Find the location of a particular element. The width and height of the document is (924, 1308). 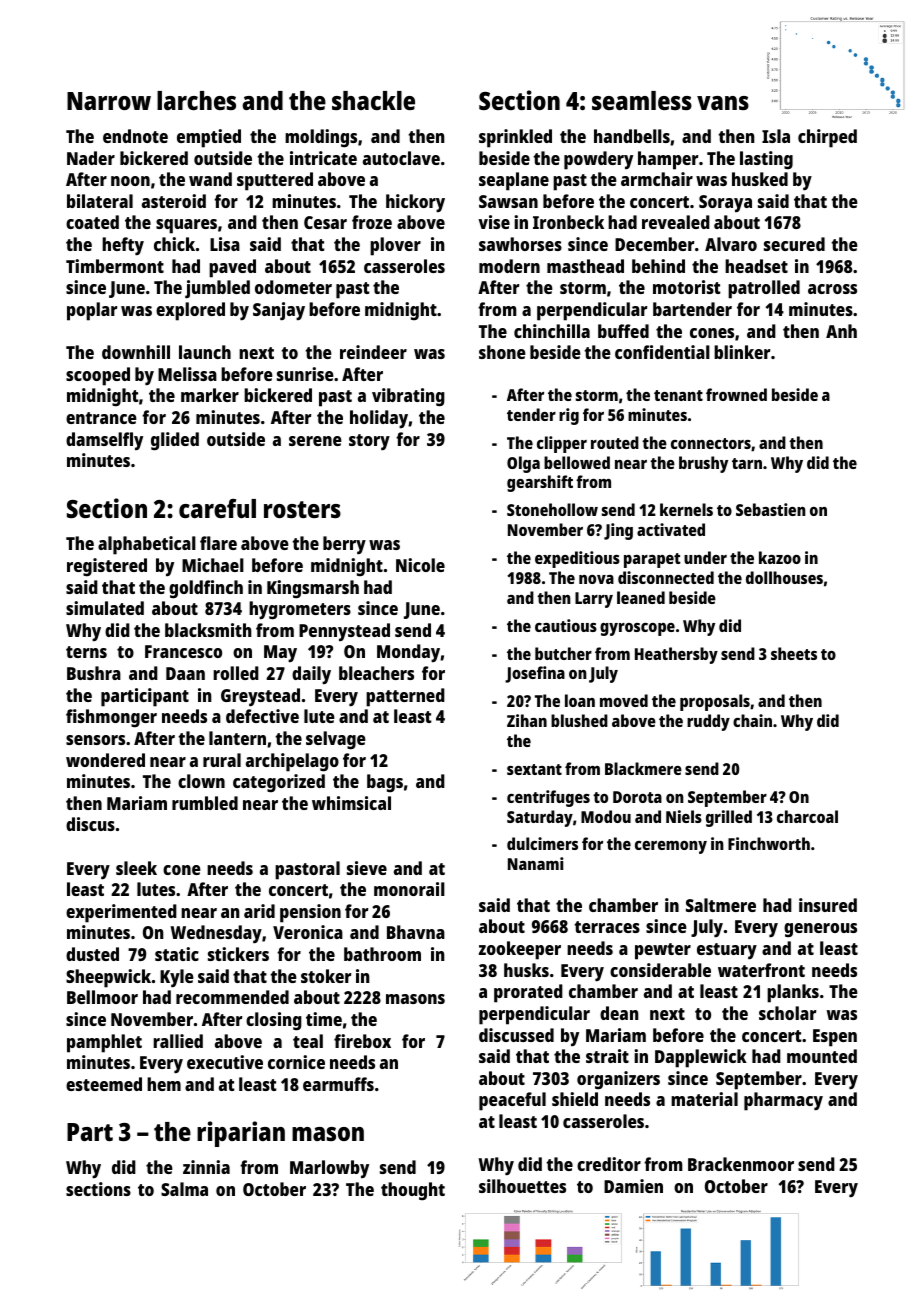

autoclave is located at coordinates (401, 158).
